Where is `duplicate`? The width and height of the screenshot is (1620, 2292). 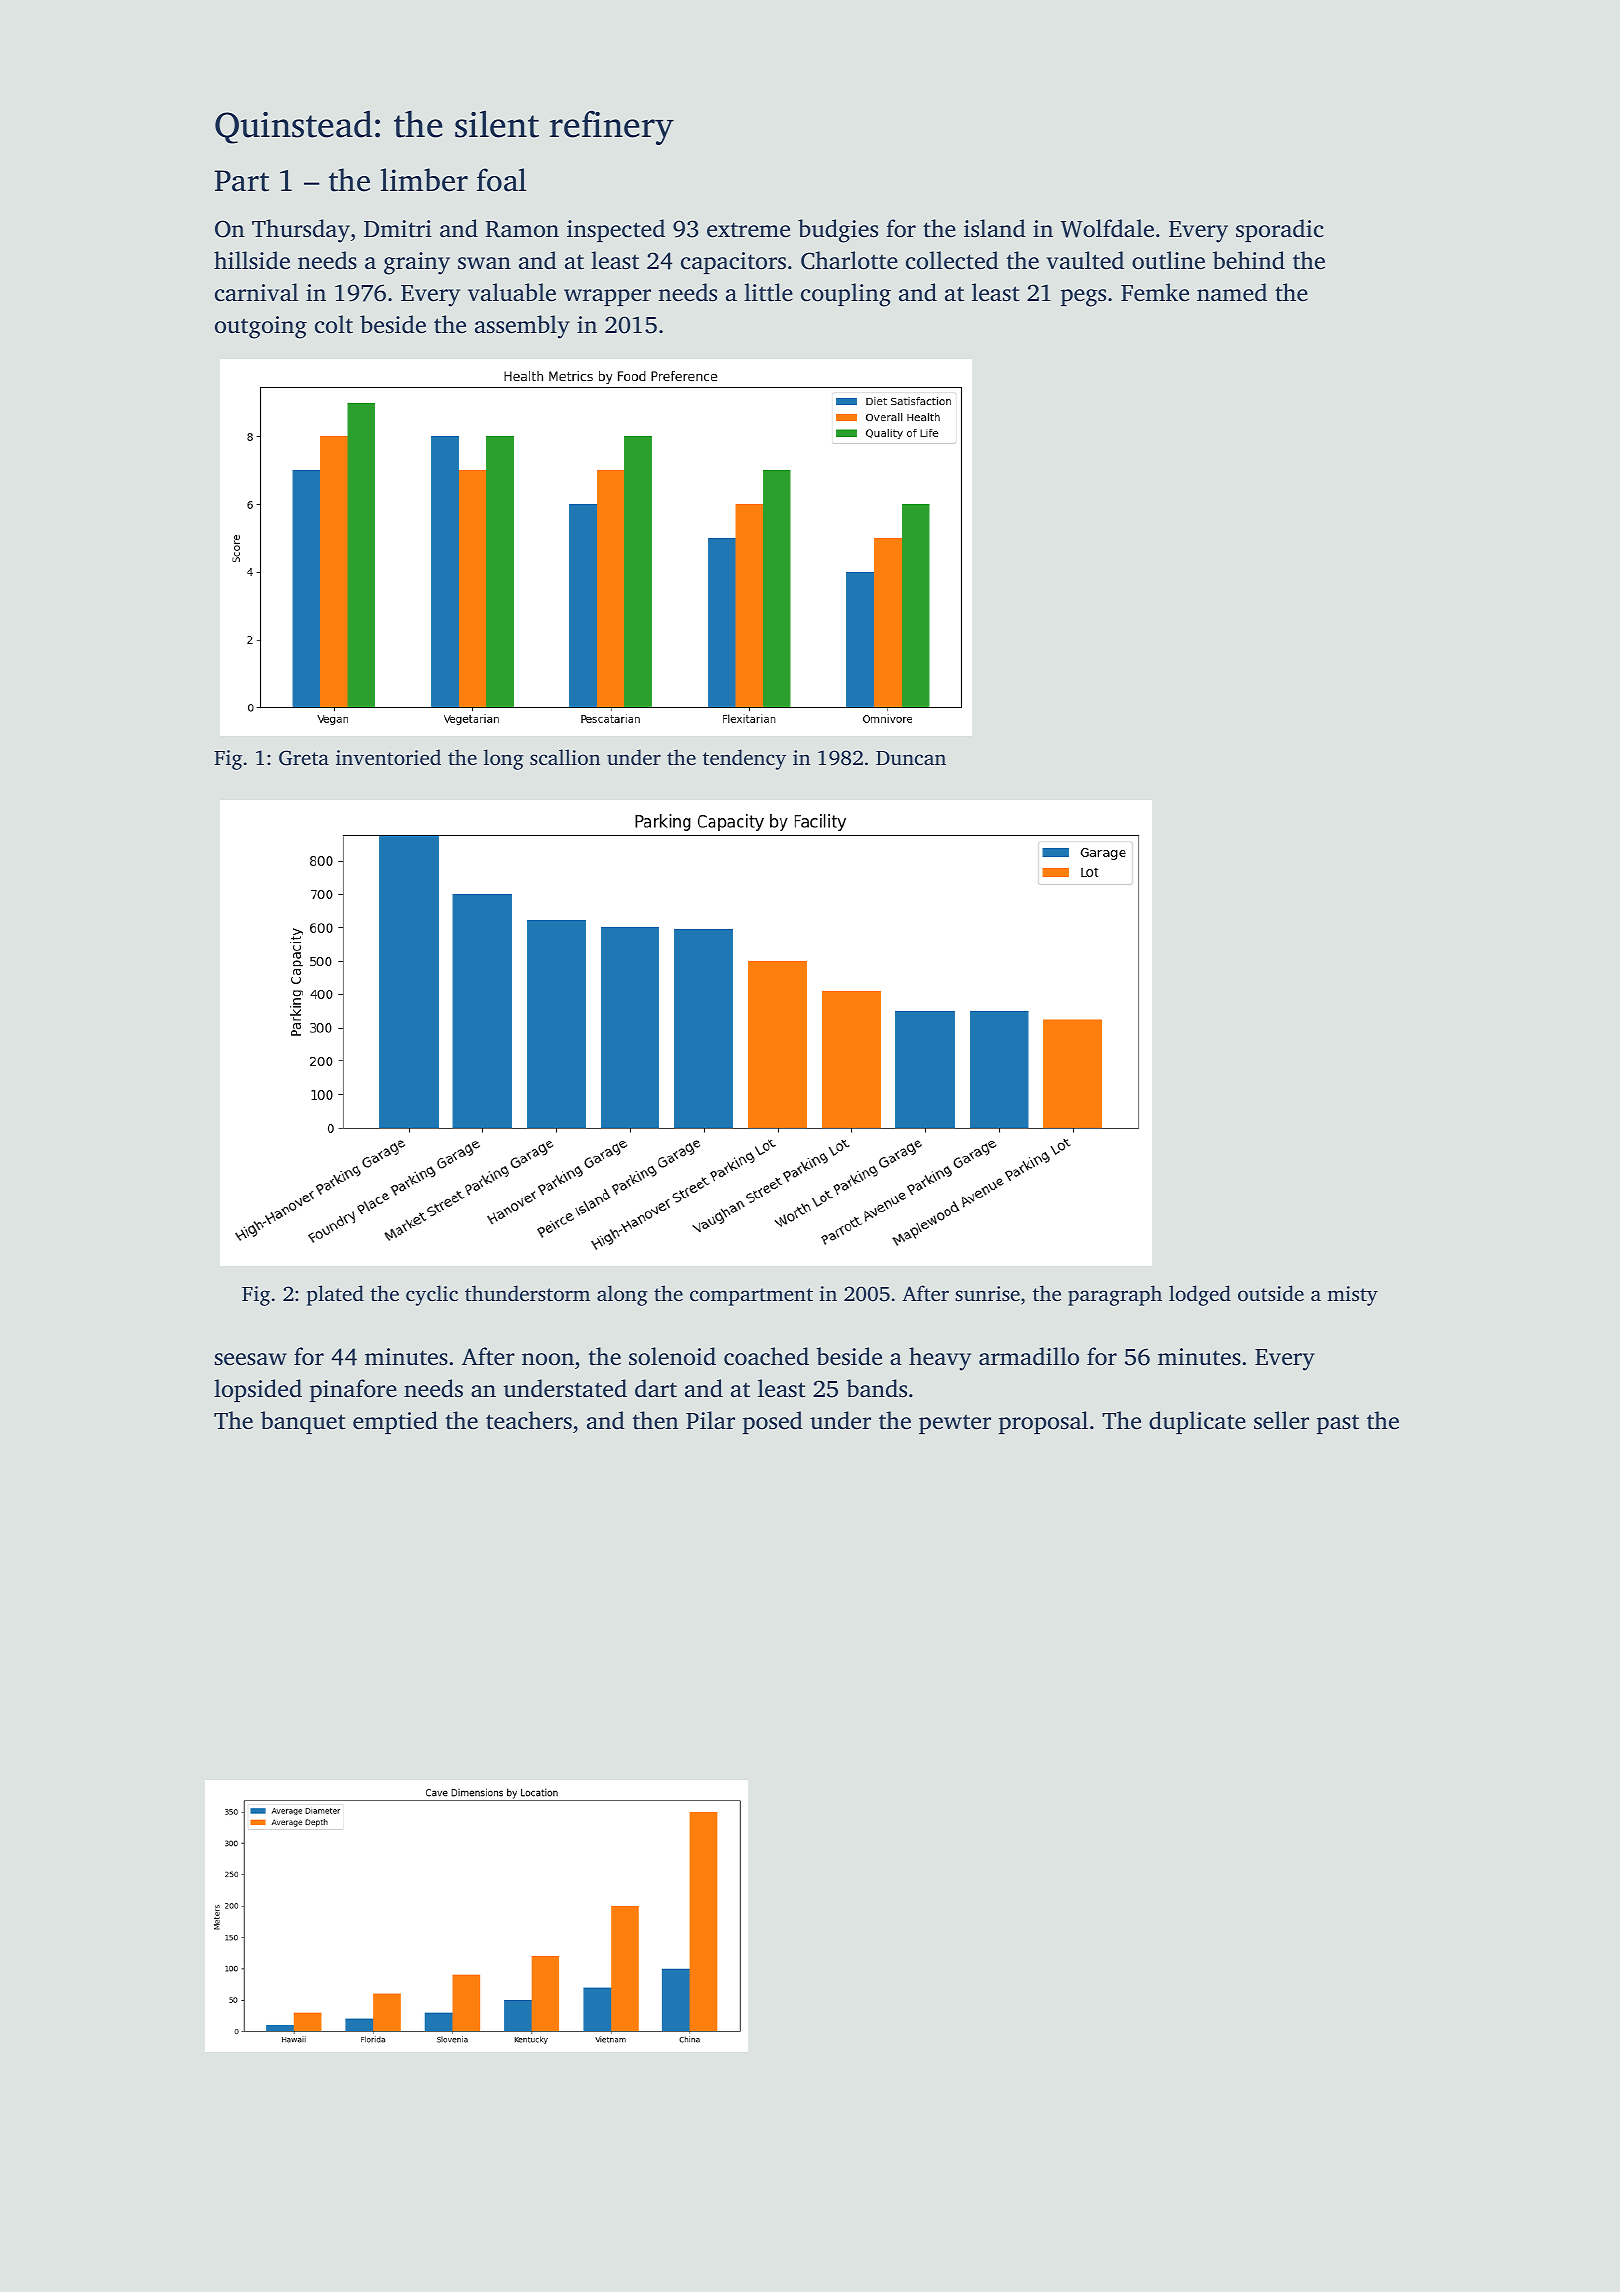
duplicate is located at coordinates (1197, 1422).
